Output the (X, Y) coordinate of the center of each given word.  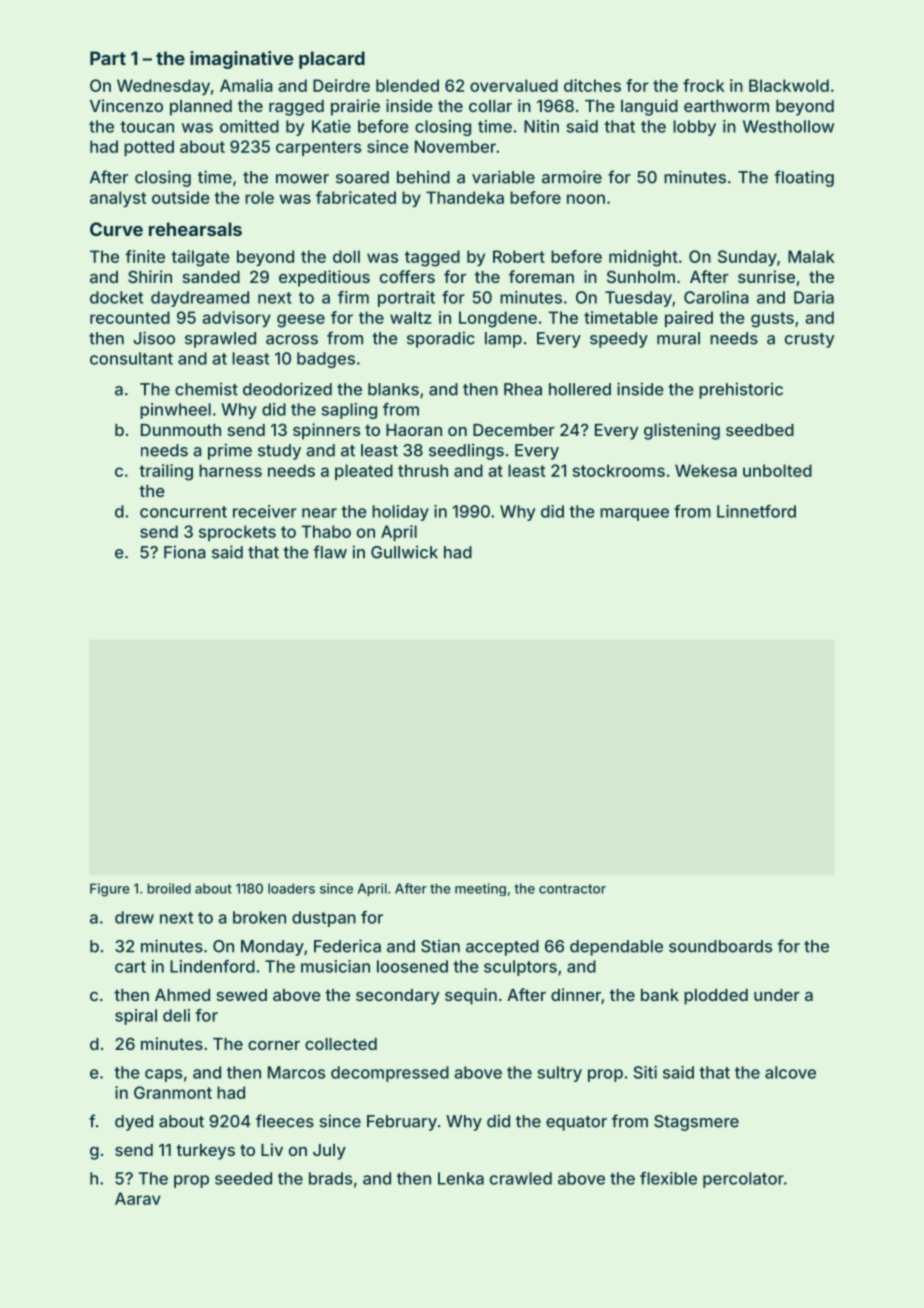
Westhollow (788, 126)
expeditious (324, 278)
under (777, 995)
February (402, 1123)
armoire (572, 177)
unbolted (777, 470)
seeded (243, 1178)
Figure (110, 890)
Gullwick (404, 552)
